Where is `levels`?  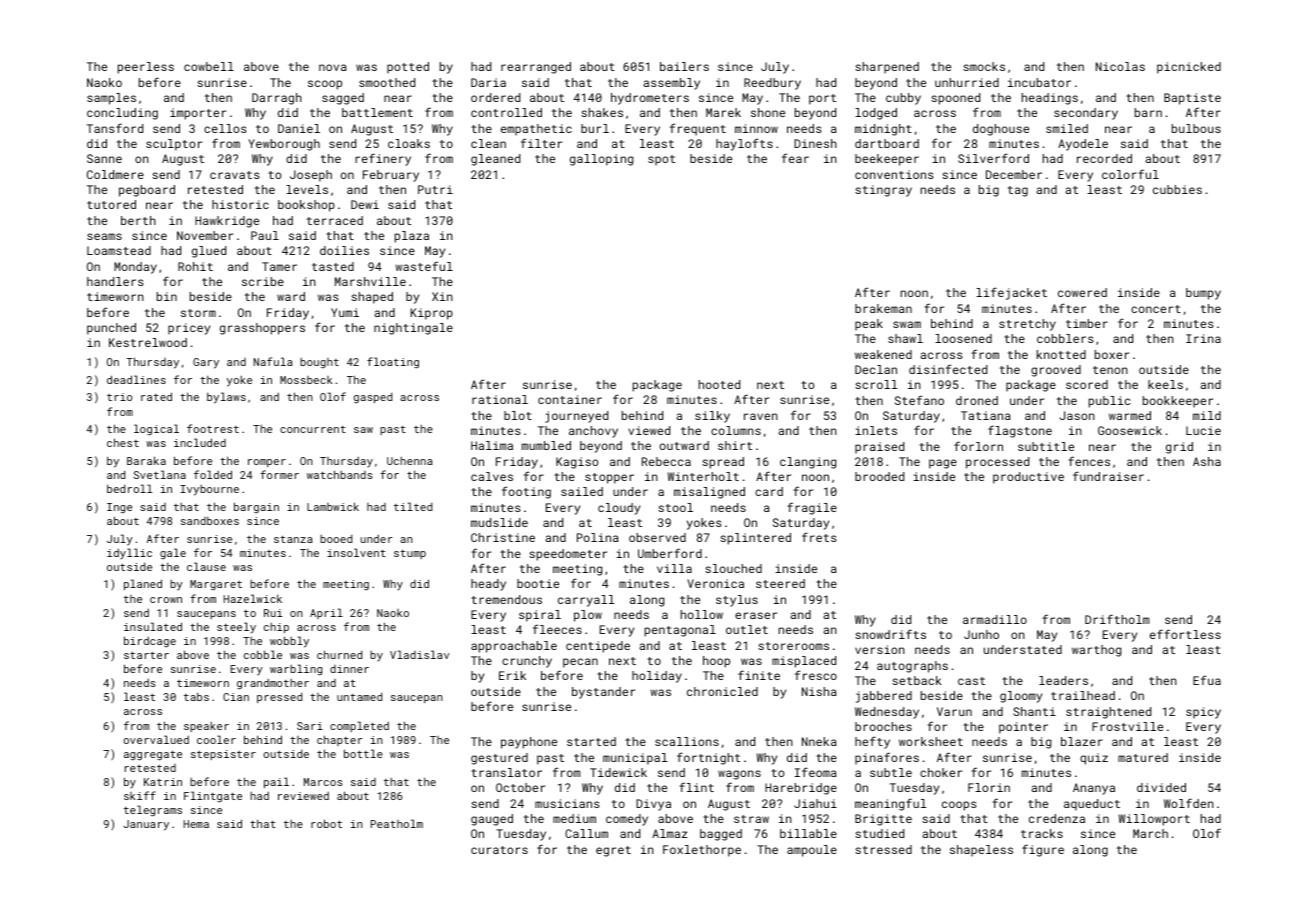 levels is located at coordinates (307, 189).
